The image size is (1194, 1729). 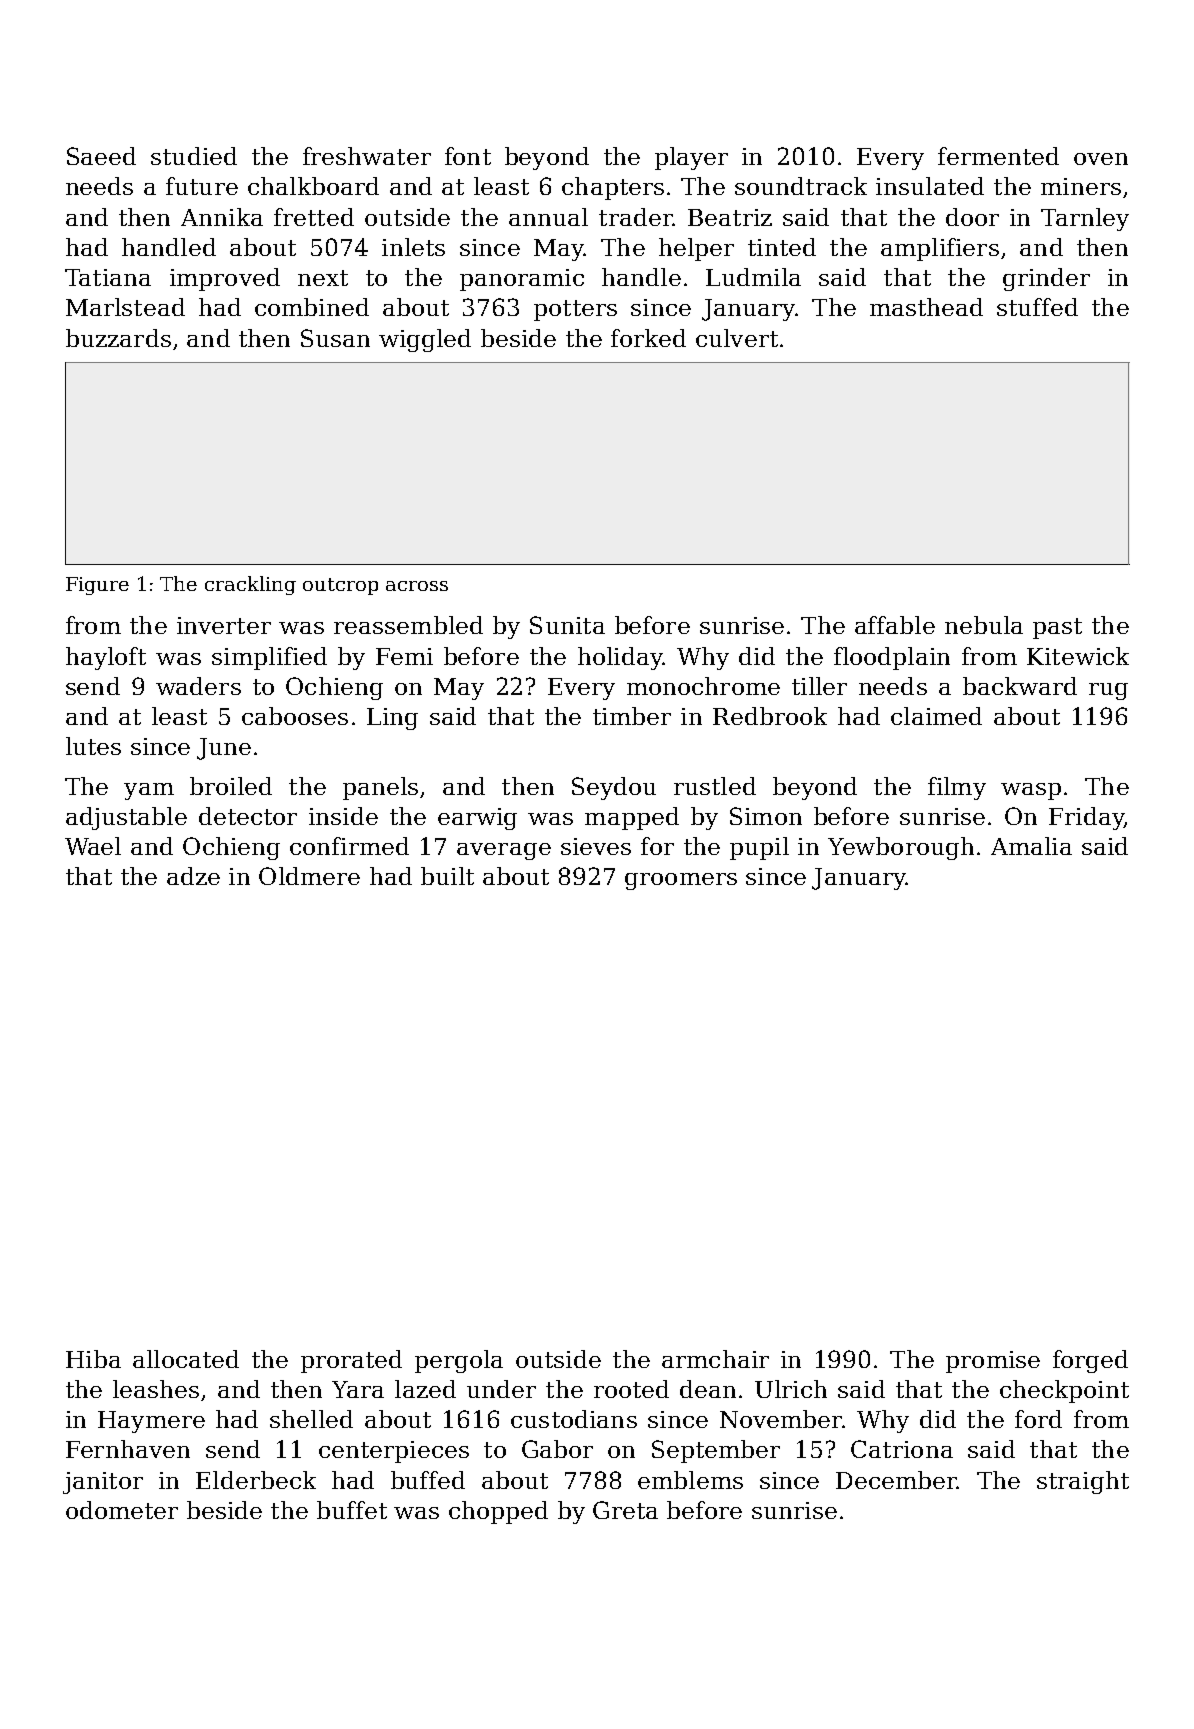 I want to click on insulated, so click(x=930, y=186).
